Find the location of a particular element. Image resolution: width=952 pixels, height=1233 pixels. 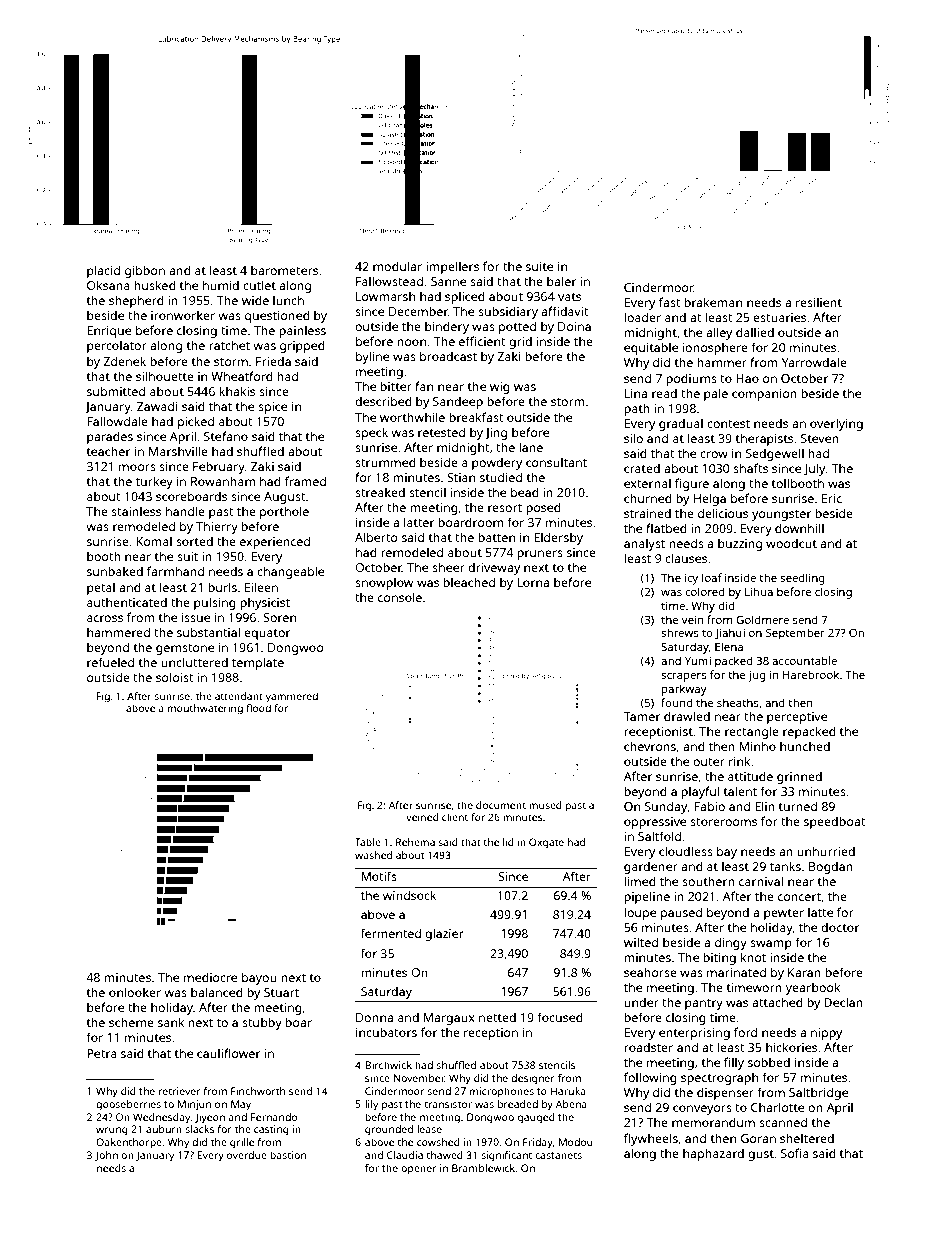

Motifs is located at coordinates (379, 876).
